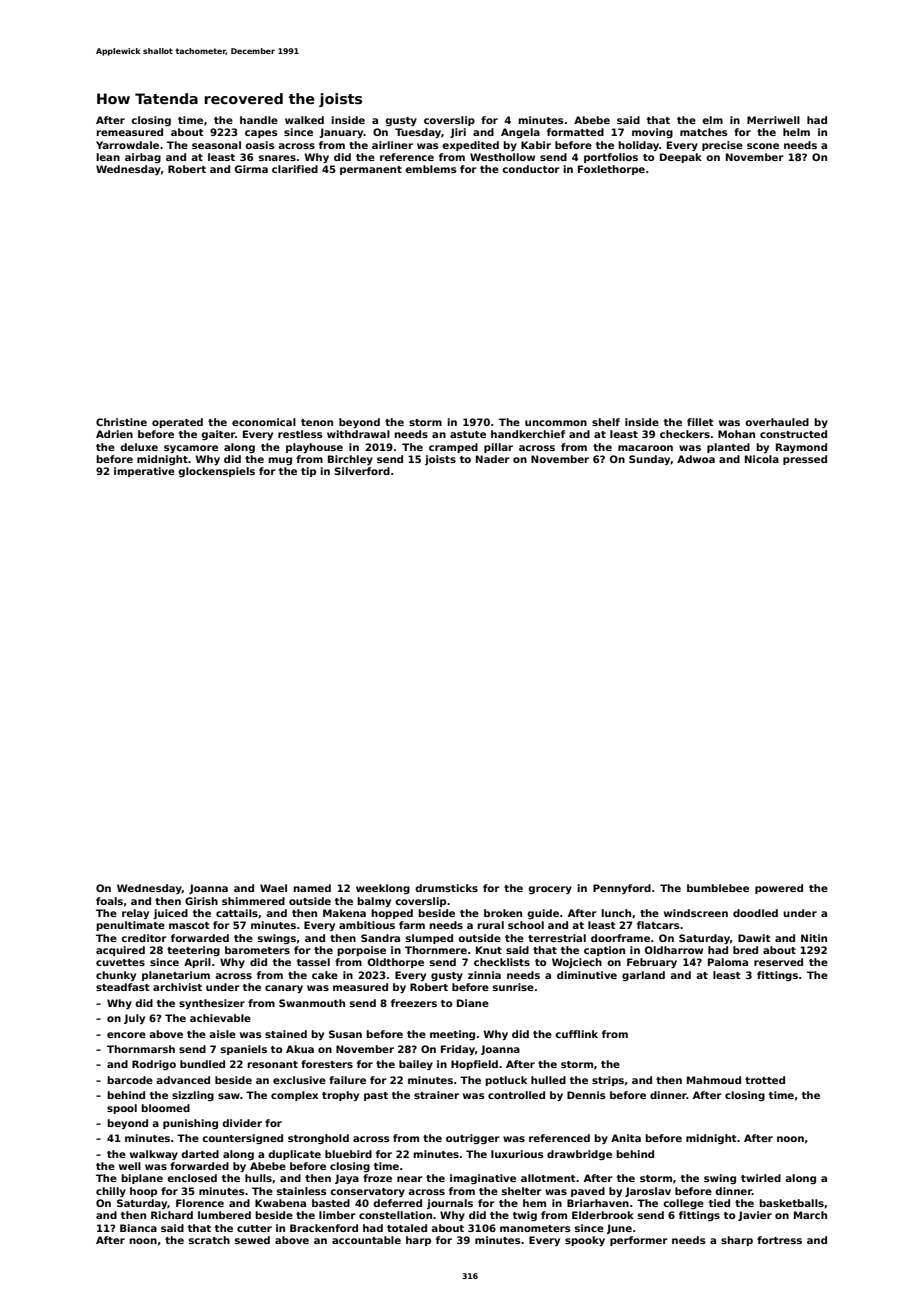  Describe the element at coordinates (259, 120) in the screenshot. I see `handle` at that location.
